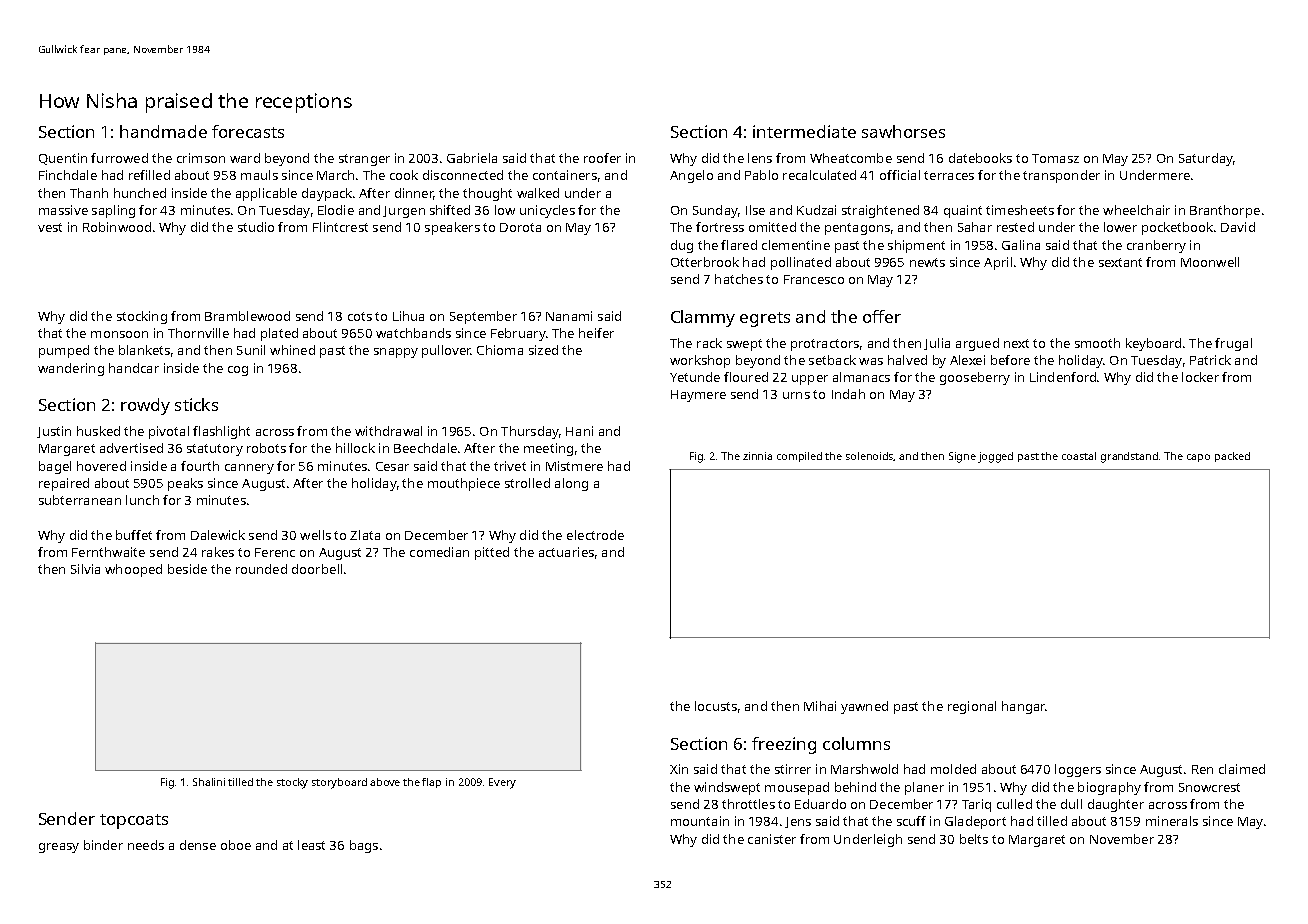 The height and width of the image is (924, 1308). I want to click on locusts, so click(716, 706).
